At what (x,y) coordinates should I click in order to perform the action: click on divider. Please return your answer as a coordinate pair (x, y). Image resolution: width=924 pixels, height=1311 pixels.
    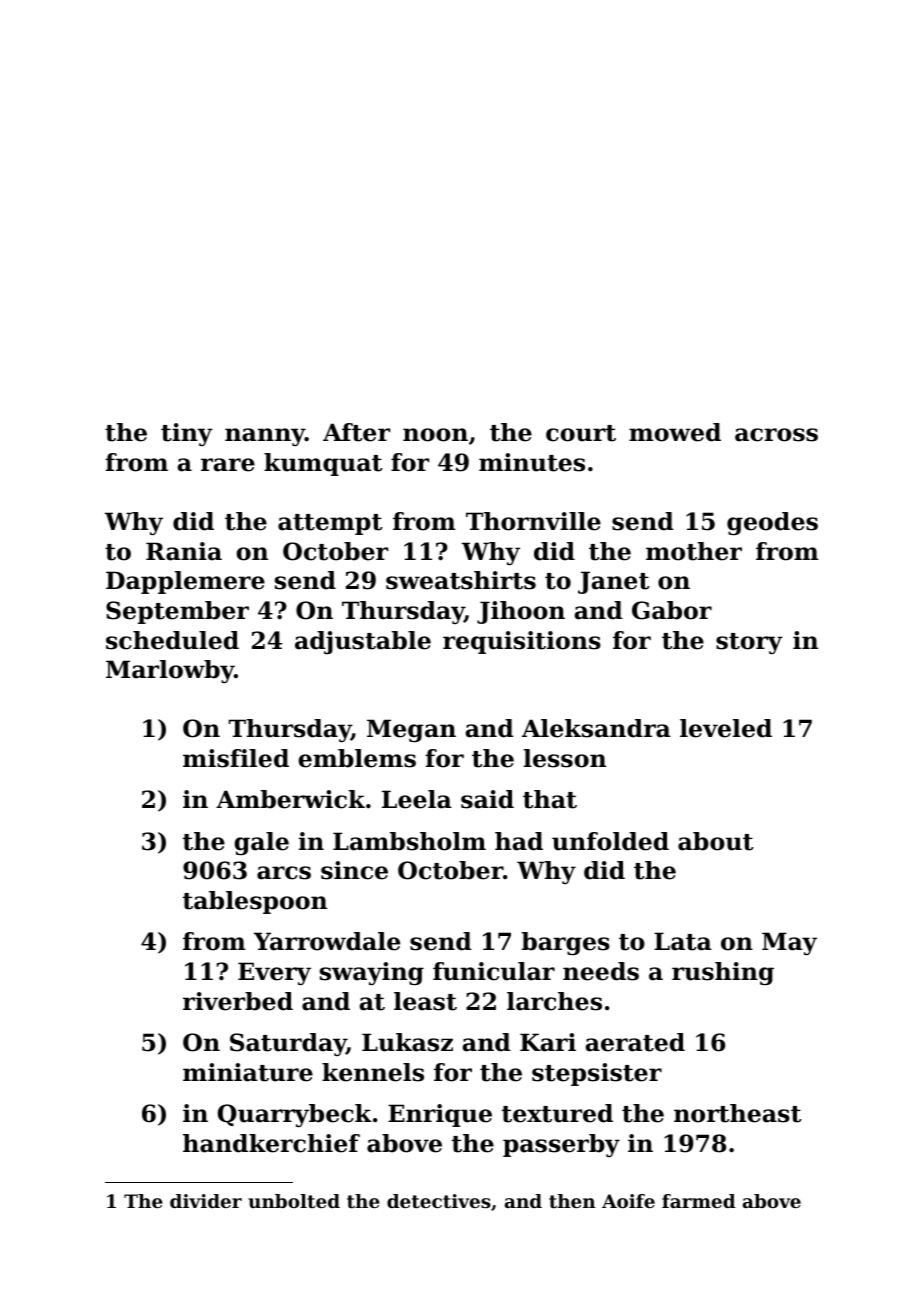
    Looking at the image, I should click on (206, 1201).
